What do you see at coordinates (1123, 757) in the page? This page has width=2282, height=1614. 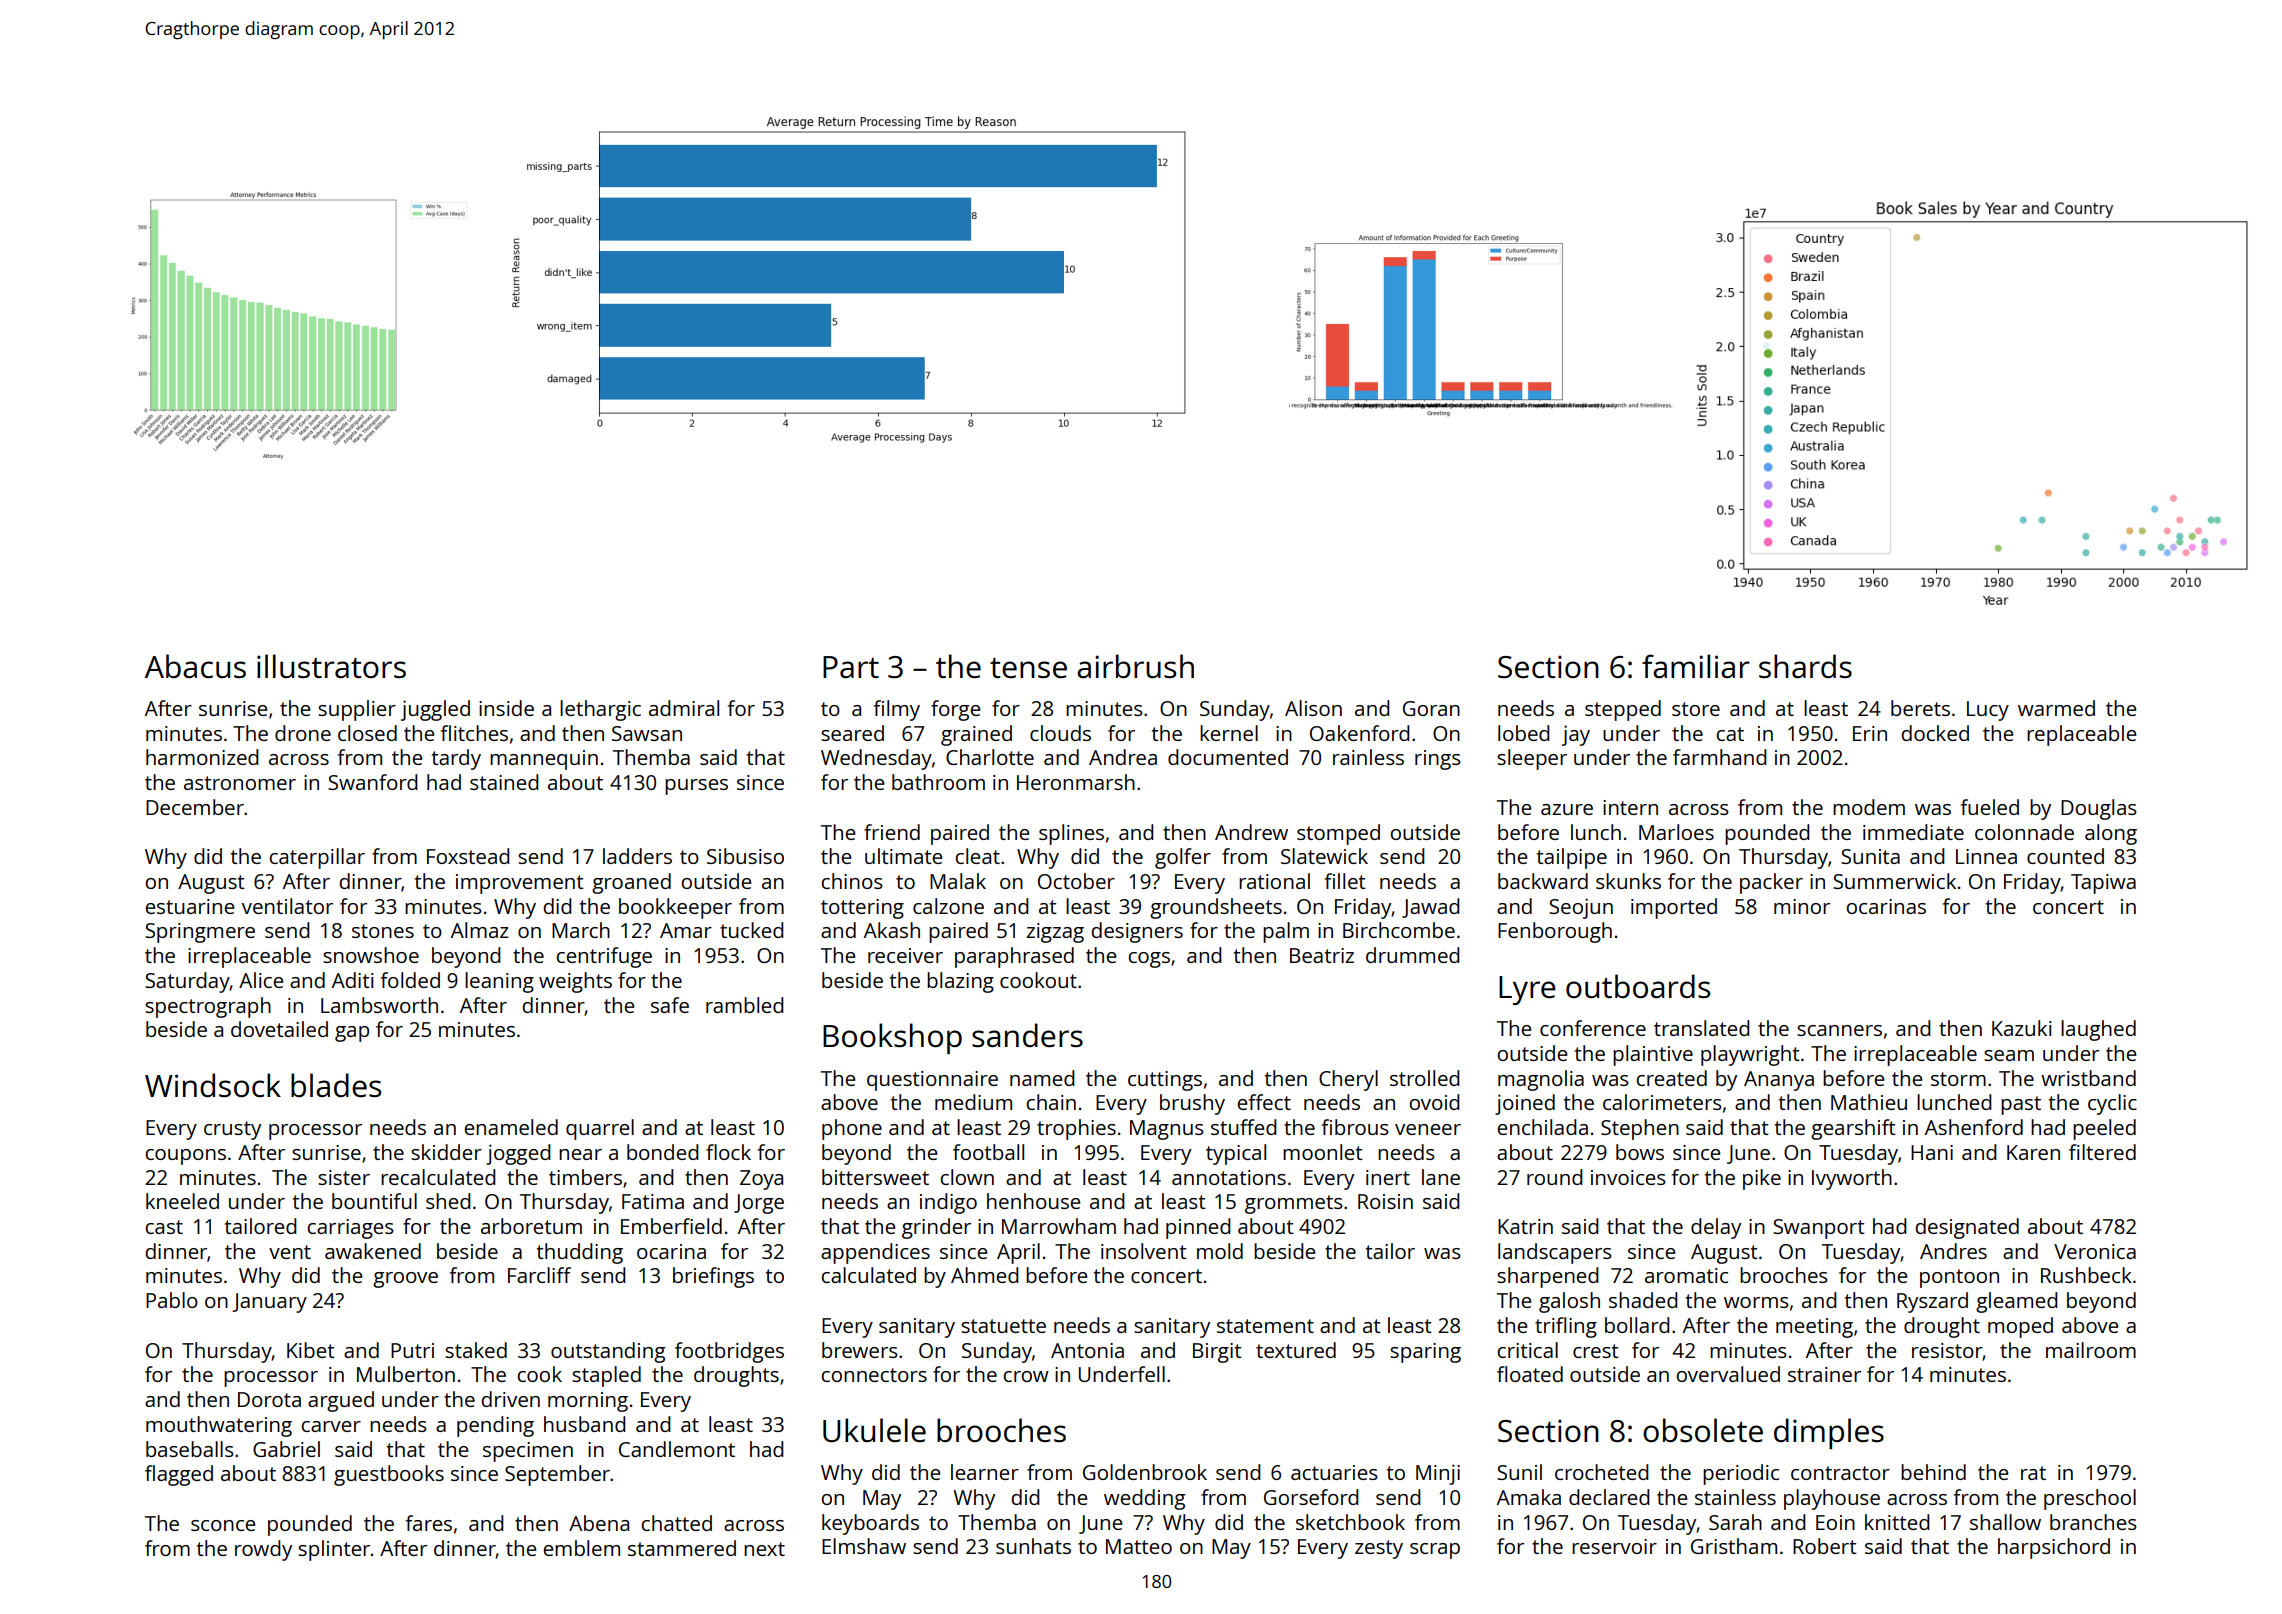 I see `Andrea` at bounding box center [1123, 757].
